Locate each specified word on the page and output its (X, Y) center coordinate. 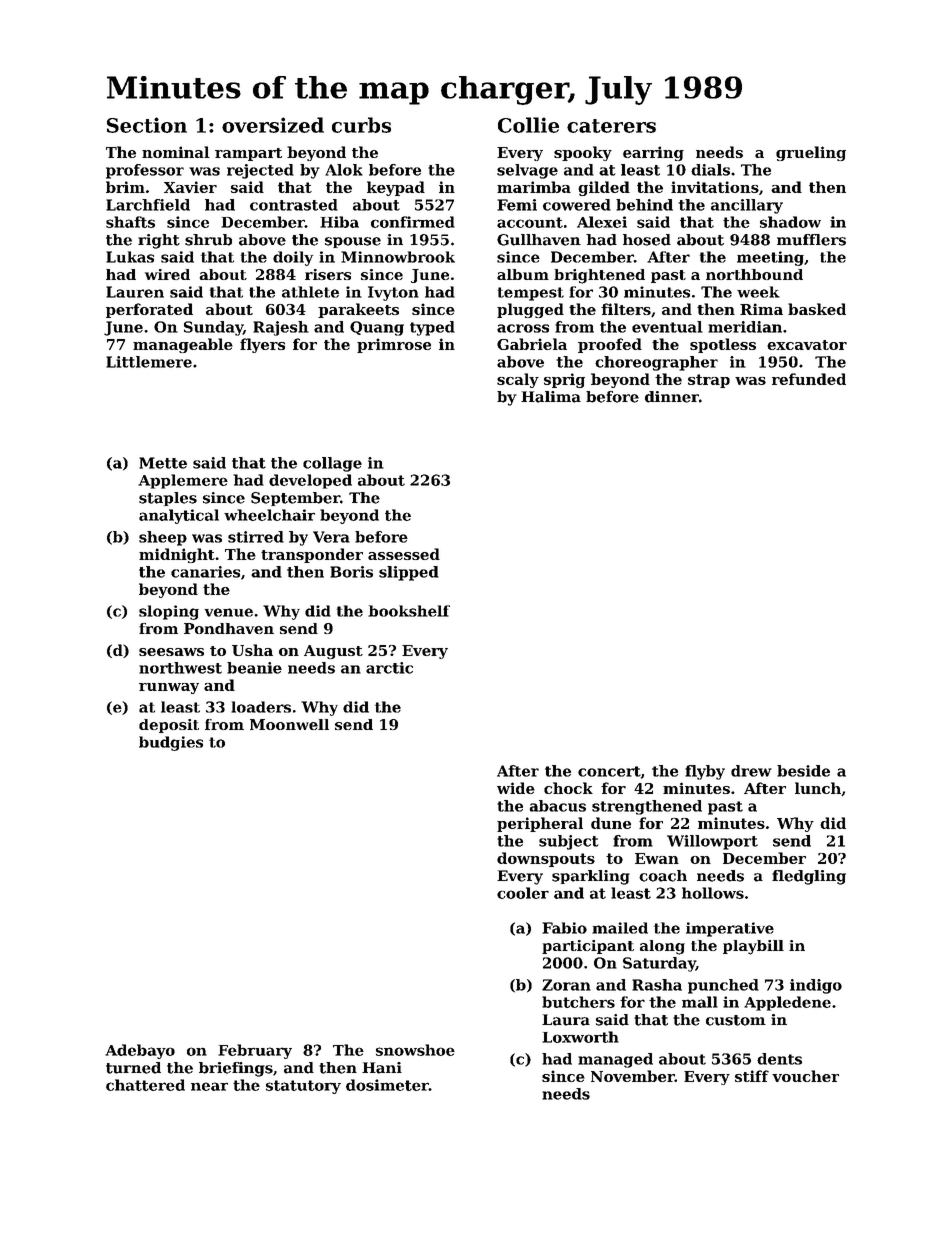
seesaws (171, 652)
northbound (754, 274)
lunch (818, 788)
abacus (557, 806)
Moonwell (289, 724)
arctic (389, 668)
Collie (528, 125)
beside (803, 771)
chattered (145, 1085)
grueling (811, 153)
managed (615, 1060)
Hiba (339, 222)
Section (147, 125)
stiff (752, 1076)
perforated (149, 310)
